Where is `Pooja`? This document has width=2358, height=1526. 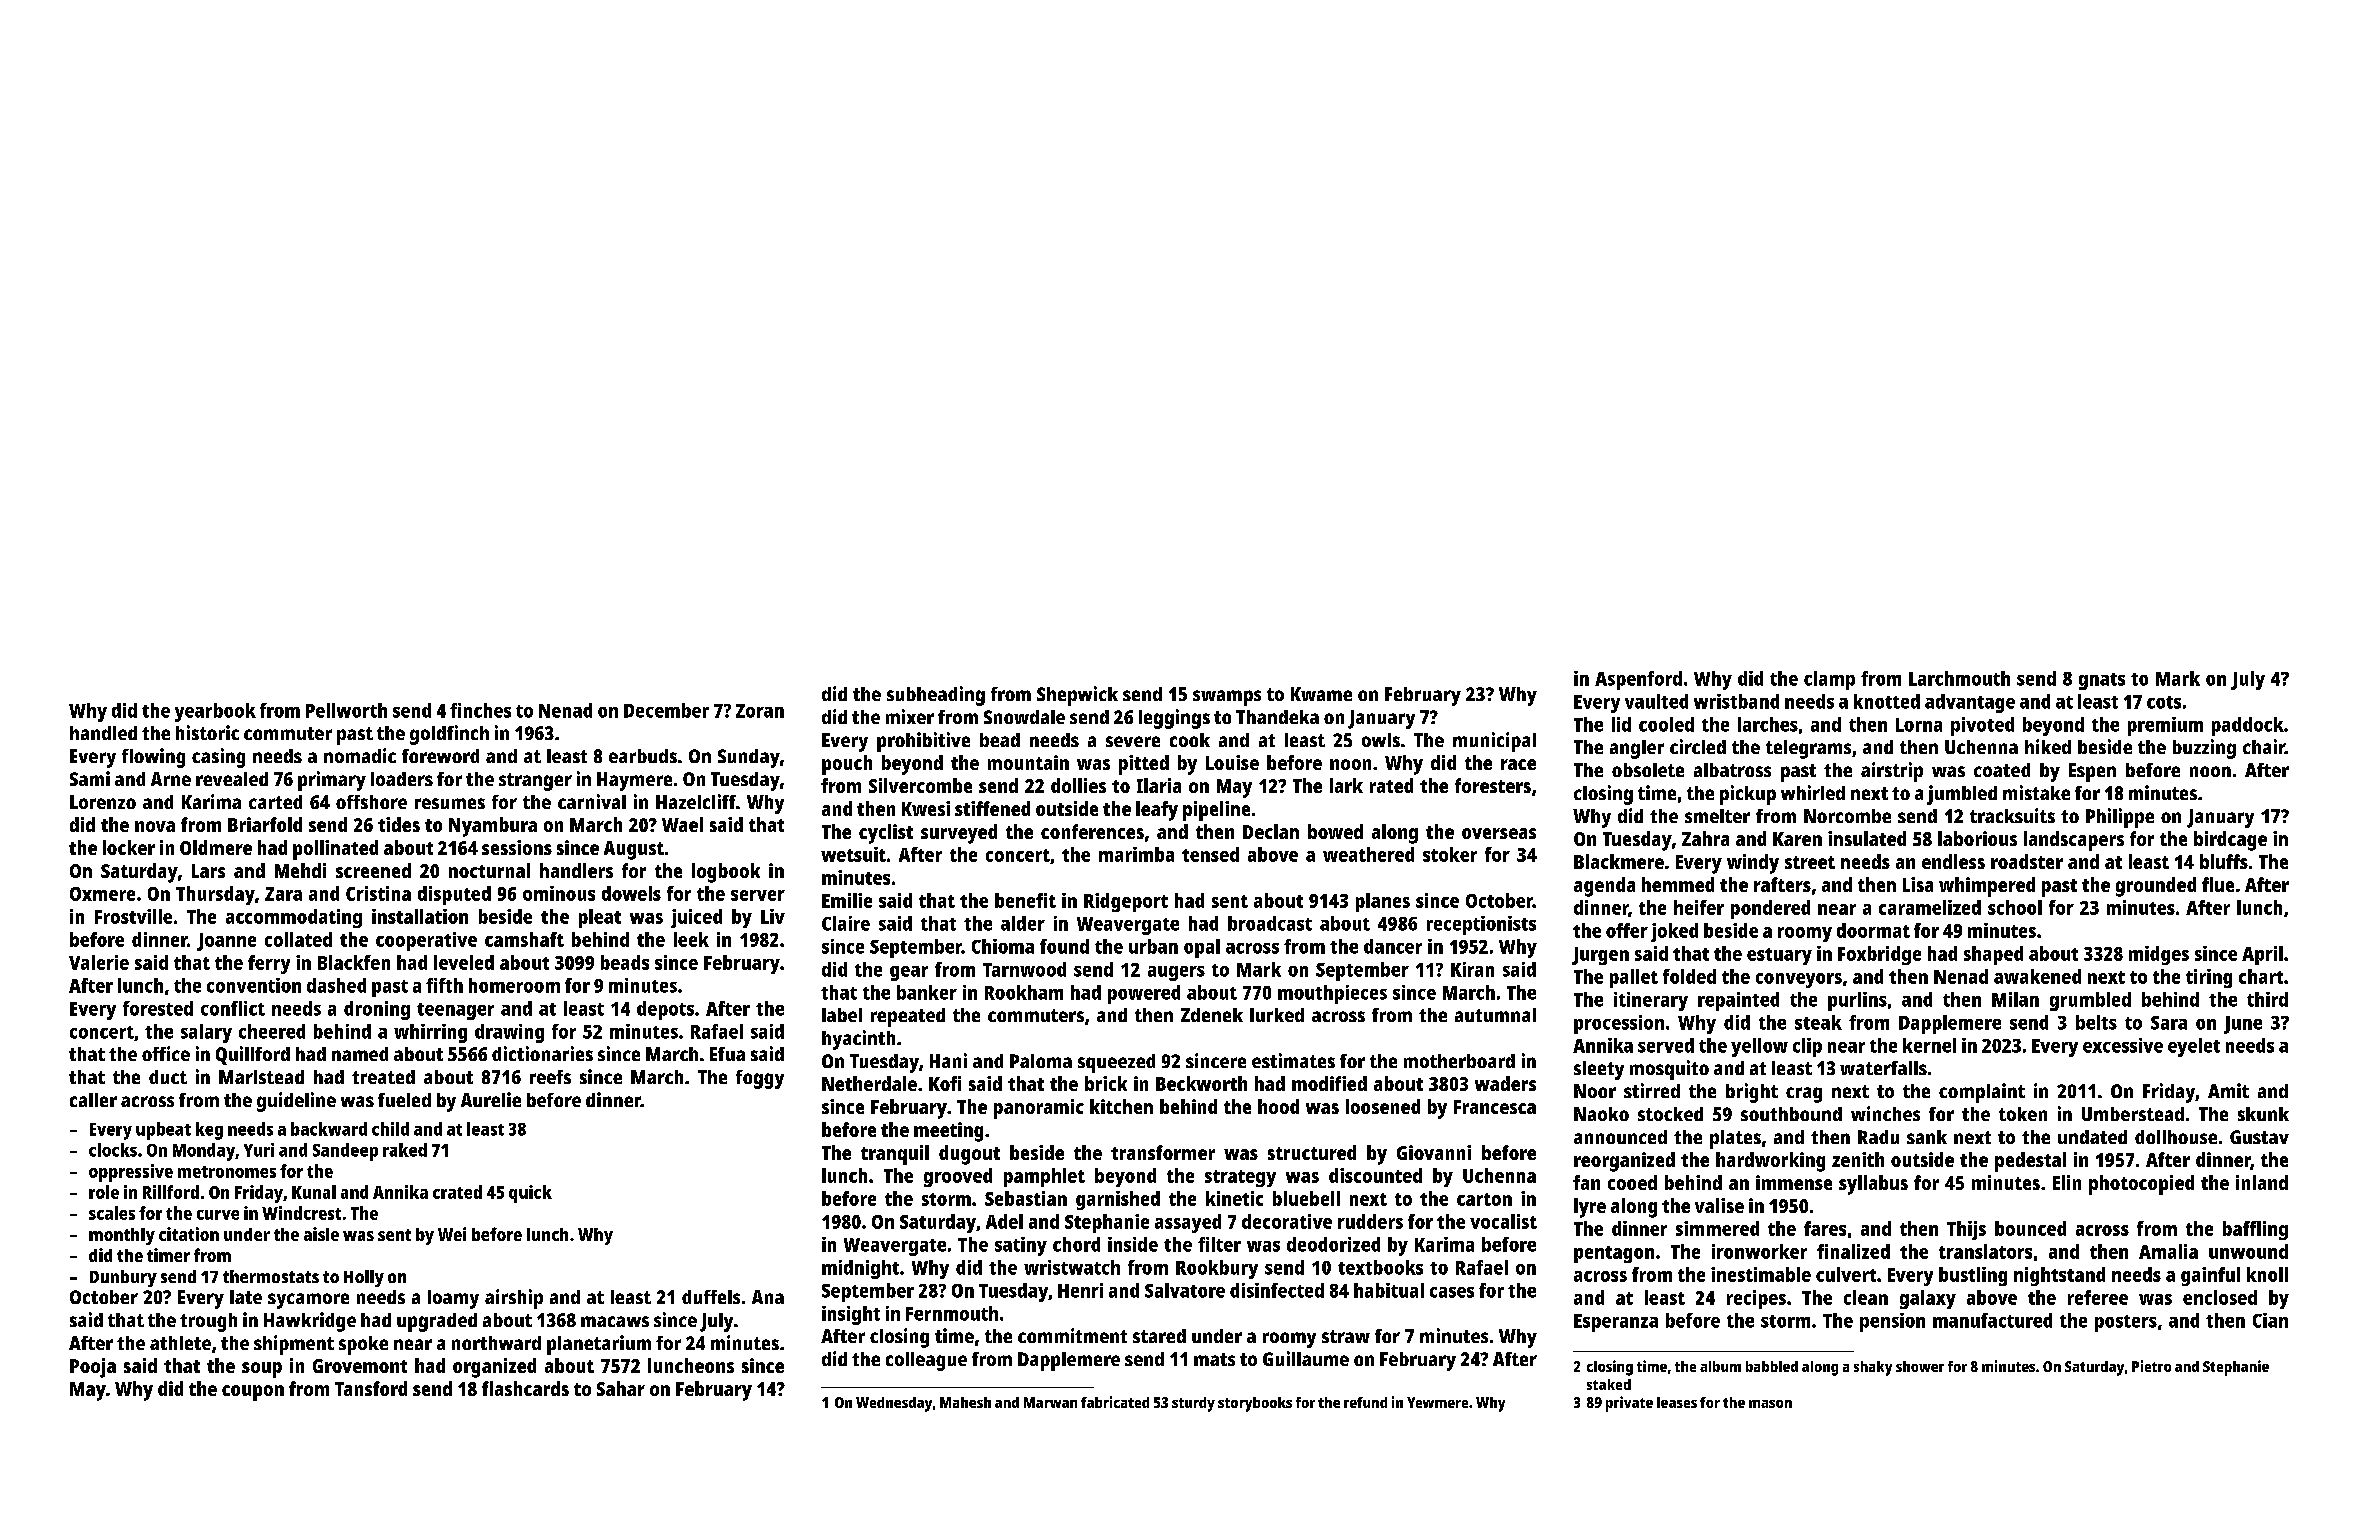
Pooja is located at coordinates (93, 1368).
